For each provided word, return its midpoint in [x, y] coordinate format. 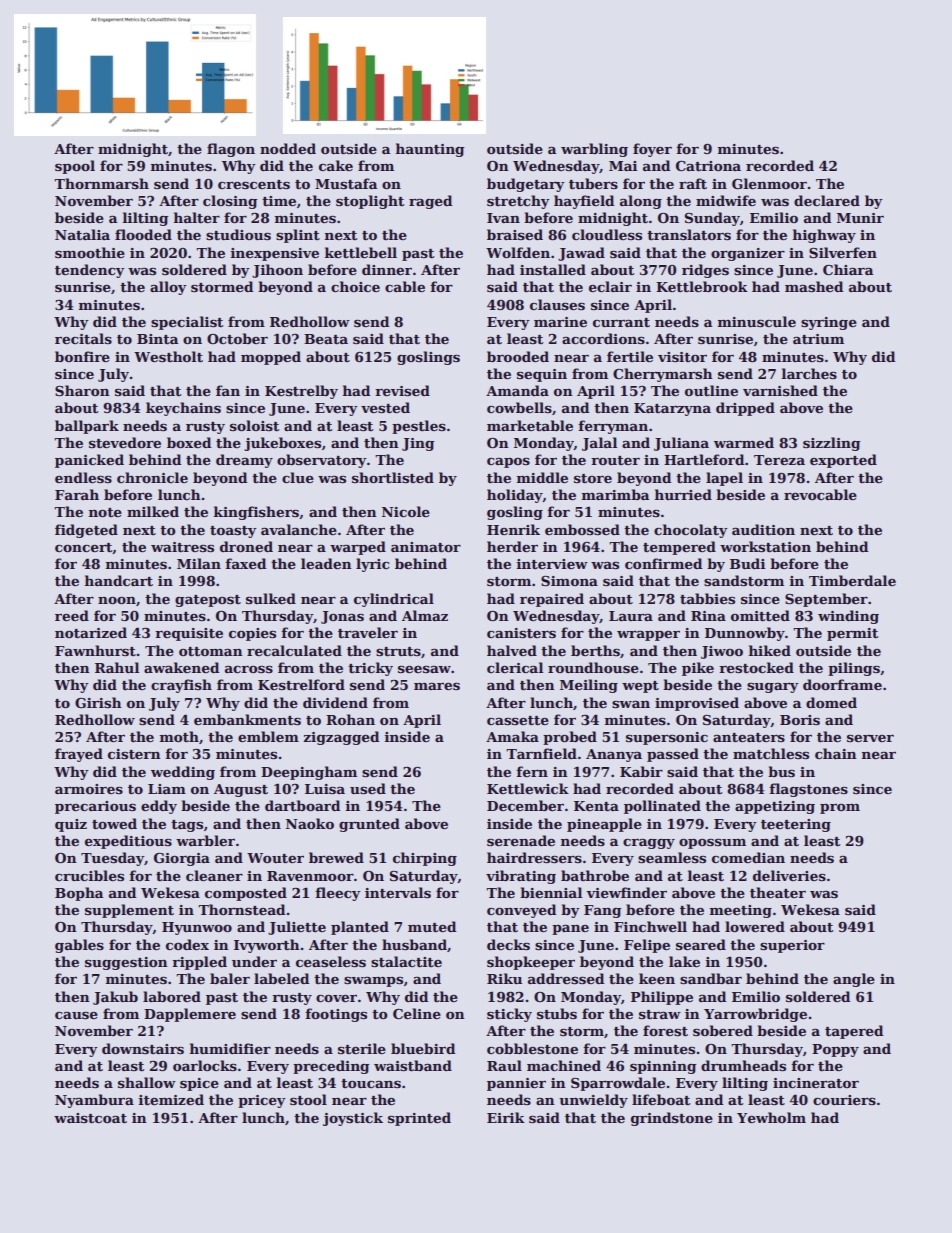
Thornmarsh [101, 183]
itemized [171, 1099]
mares [437, 686]
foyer [652, 150]
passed [673, 755]
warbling [594, 150]
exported [843, 461]
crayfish [181, 686]
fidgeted [86, 531]
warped [358, 548]
